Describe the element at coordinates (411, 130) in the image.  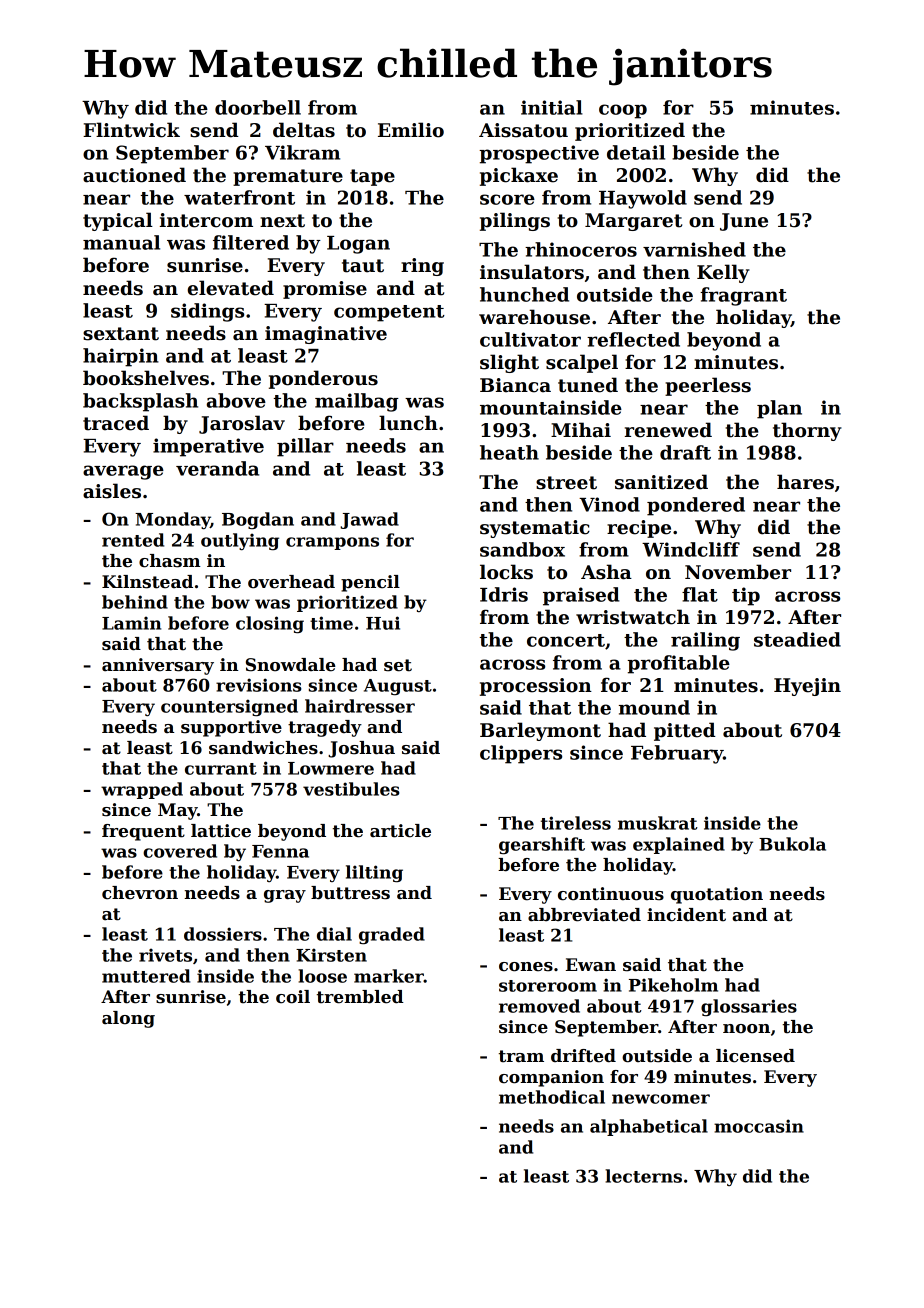
I see `Emilio` at that location.
